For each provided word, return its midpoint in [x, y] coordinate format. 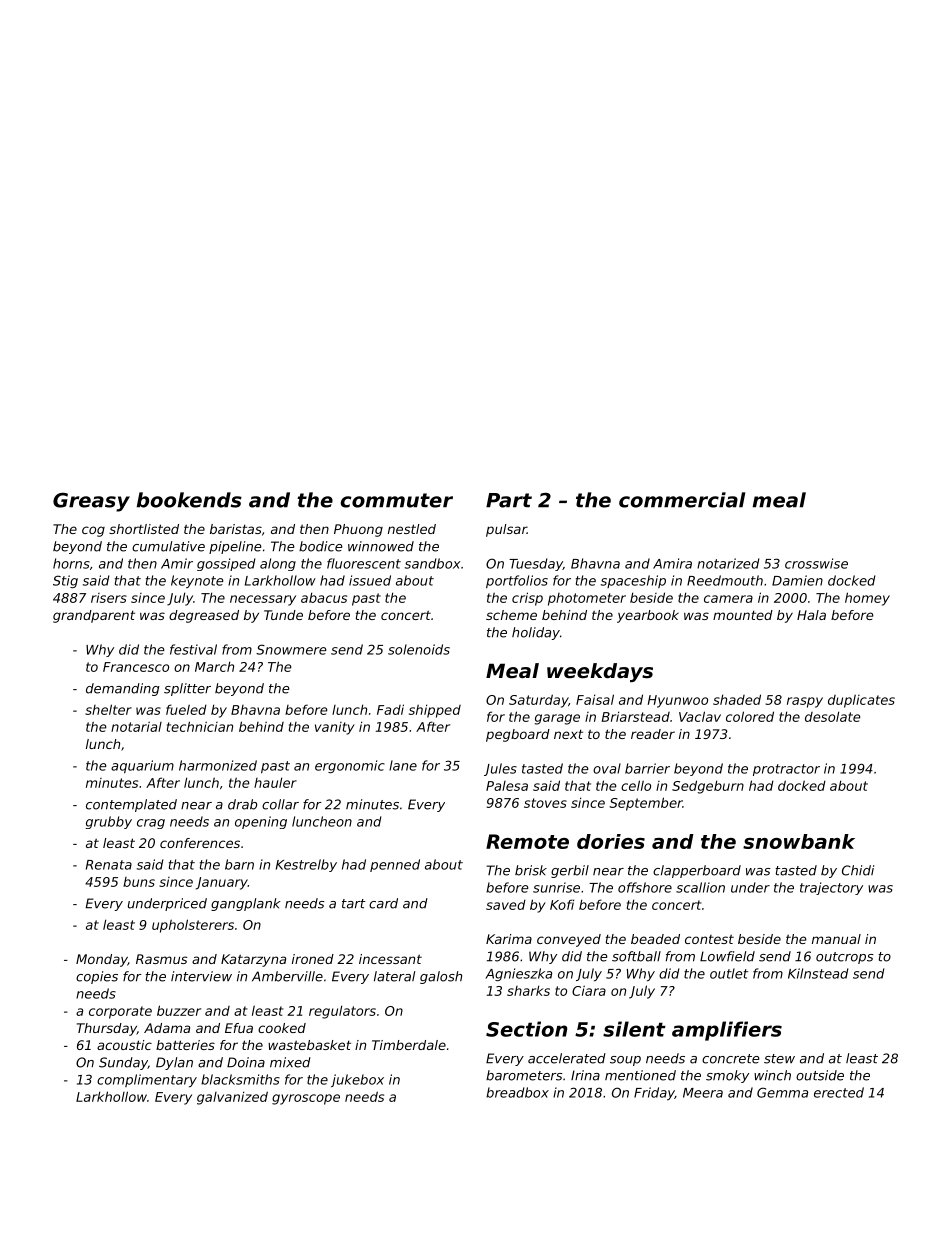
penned [395, 865]
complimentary [147, 1080]
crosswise [816, 563]
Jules [500, 769]
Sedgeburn [708, 787]
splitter [187, 689]
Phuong [358, 530]
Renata [109, 865]
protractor [786, 770]
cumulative [168, 546]
